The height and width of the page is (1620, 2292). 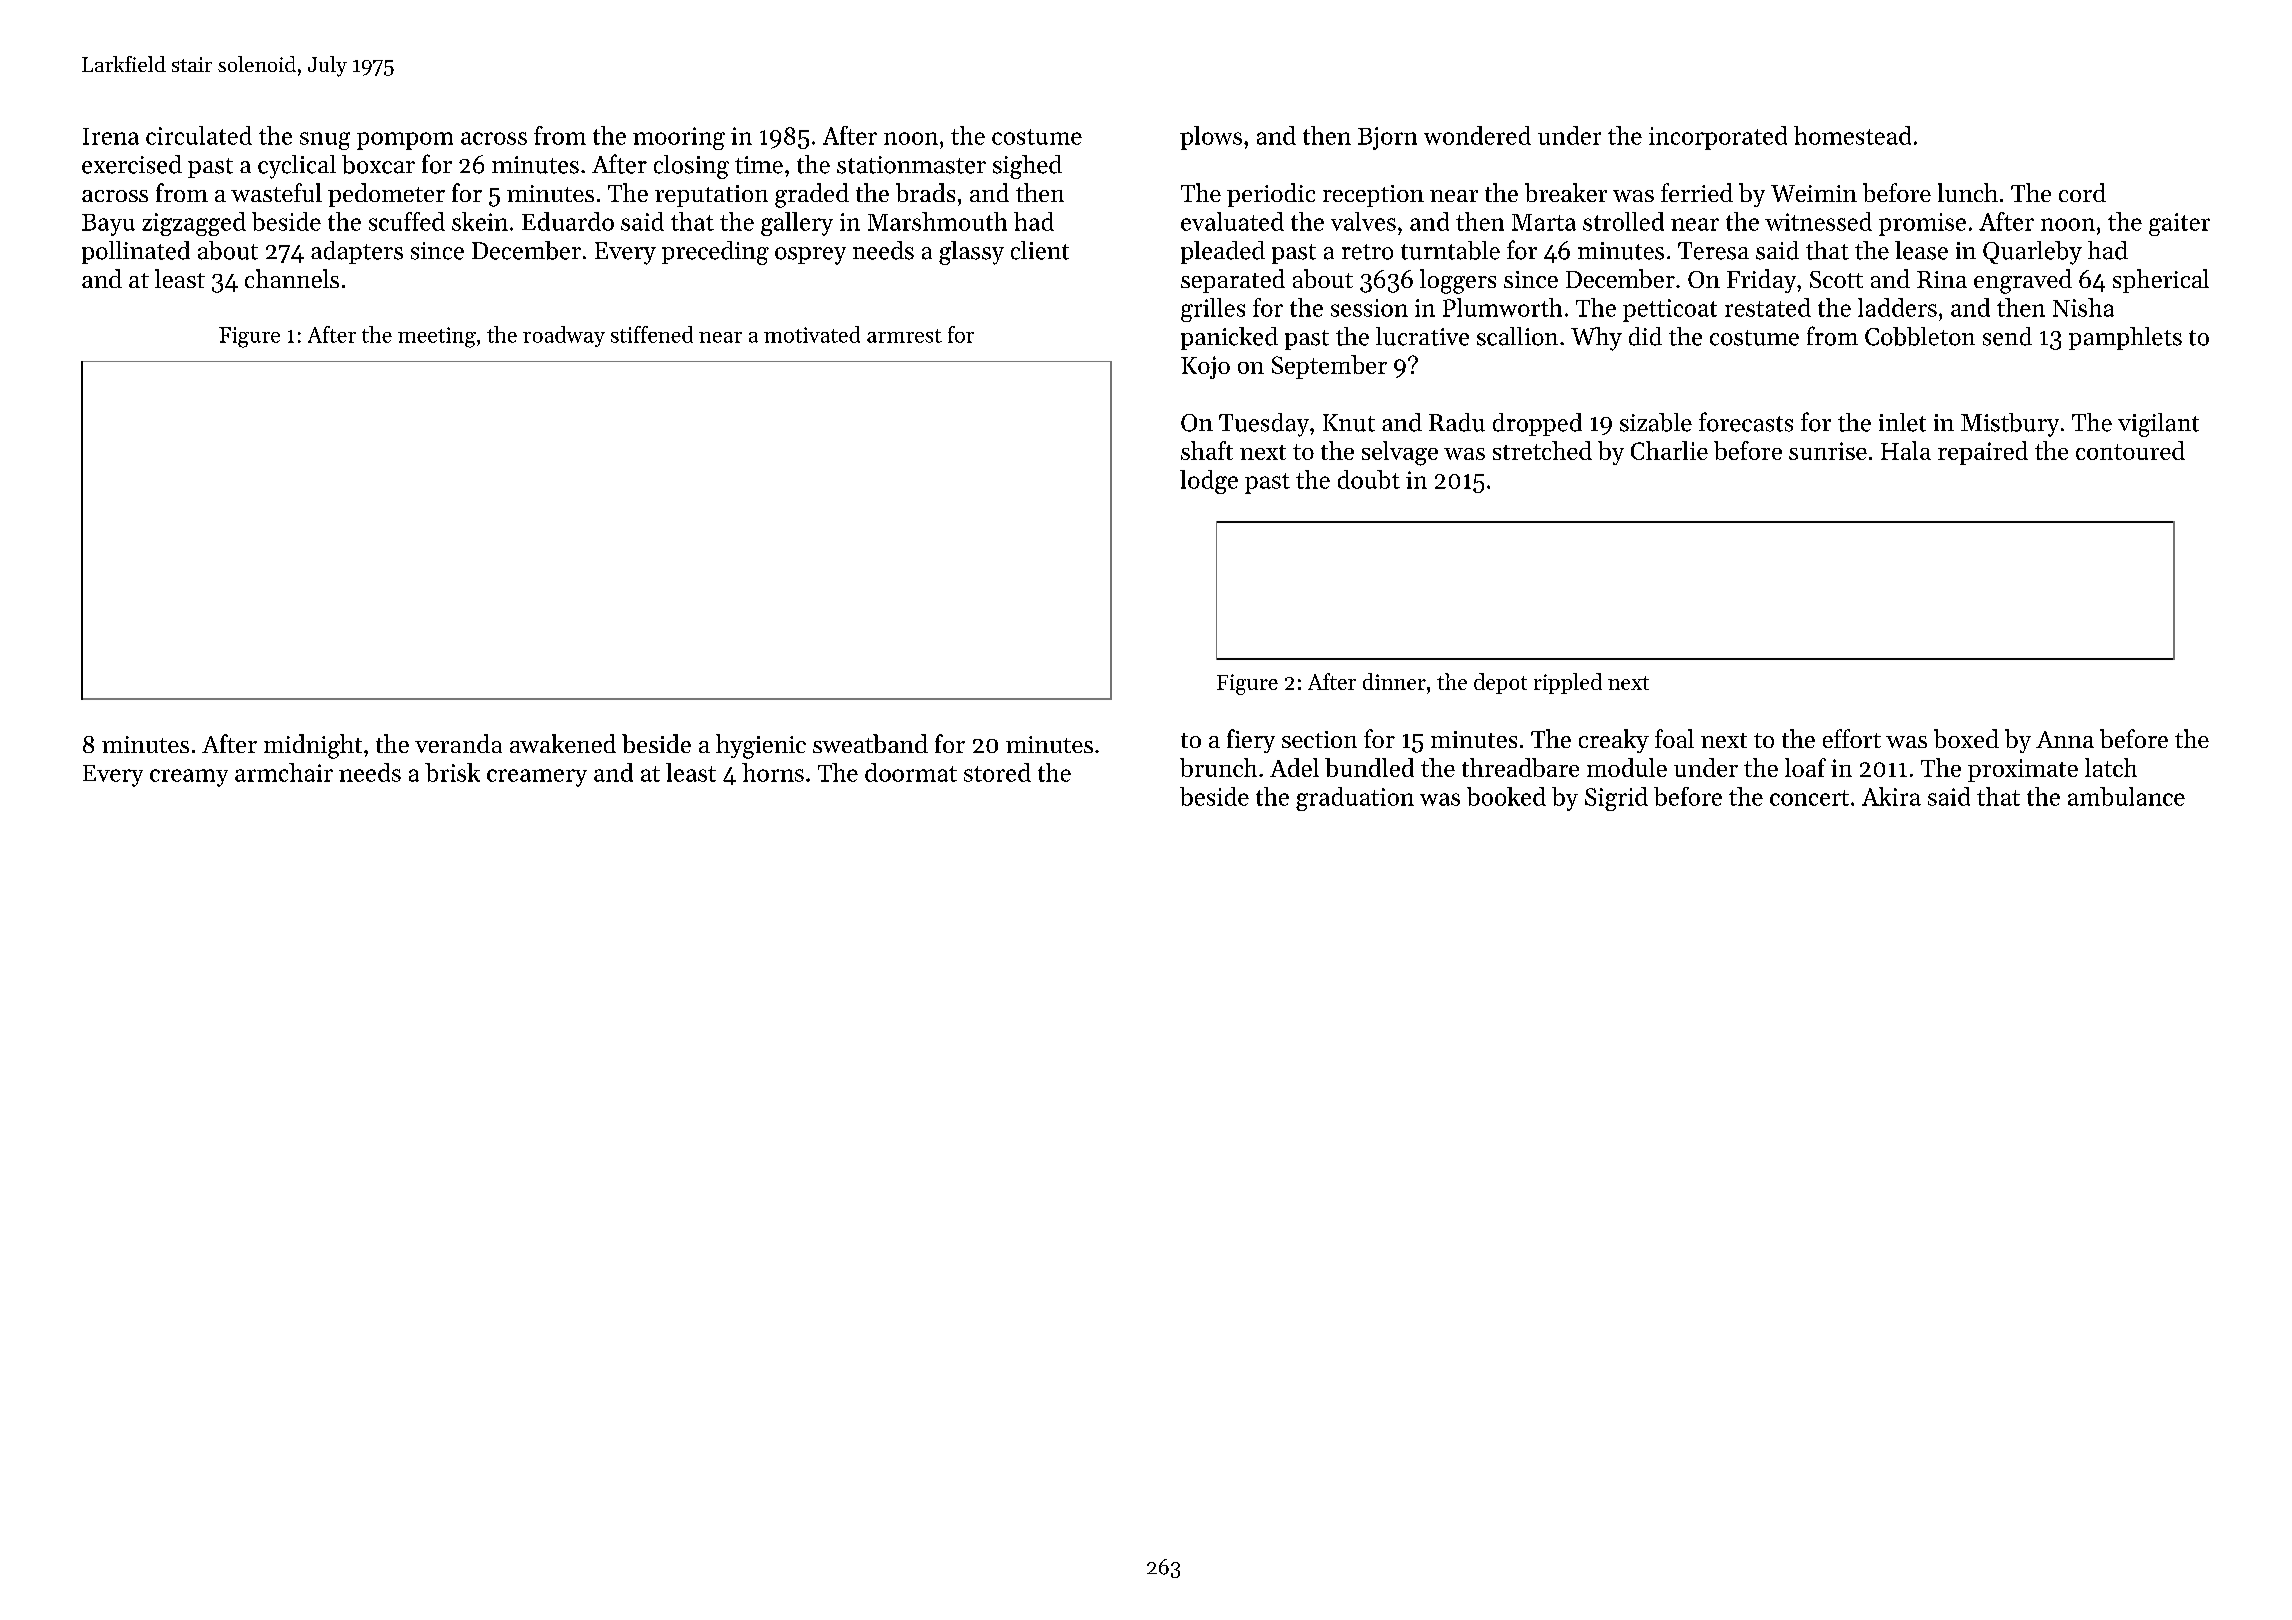 I want to click on lodge, so click(x=1209, y=482).
